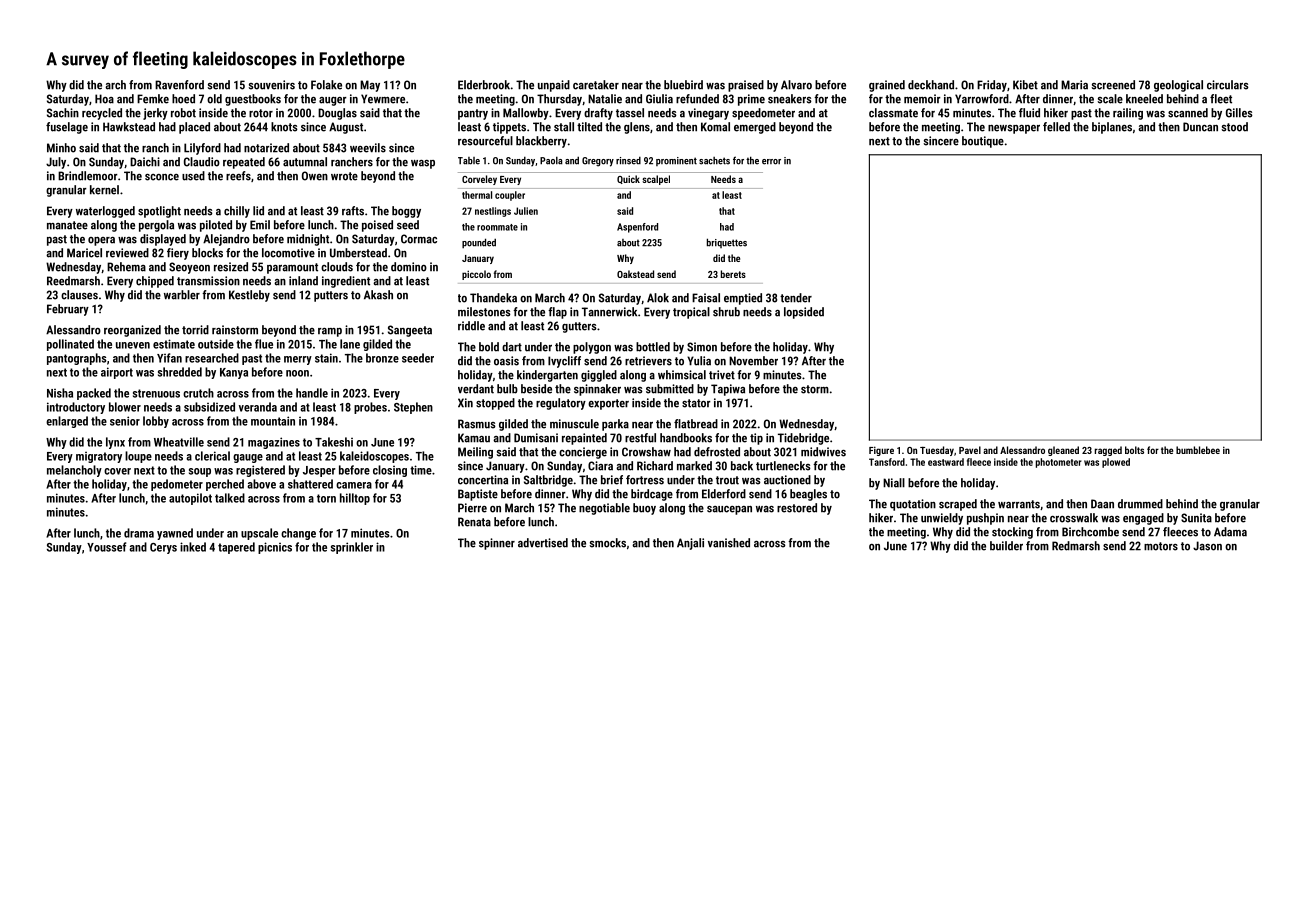 Image resolution: width=1308 pixels, height=924 pixels. I want to click on picnics, so click(275, 548).
